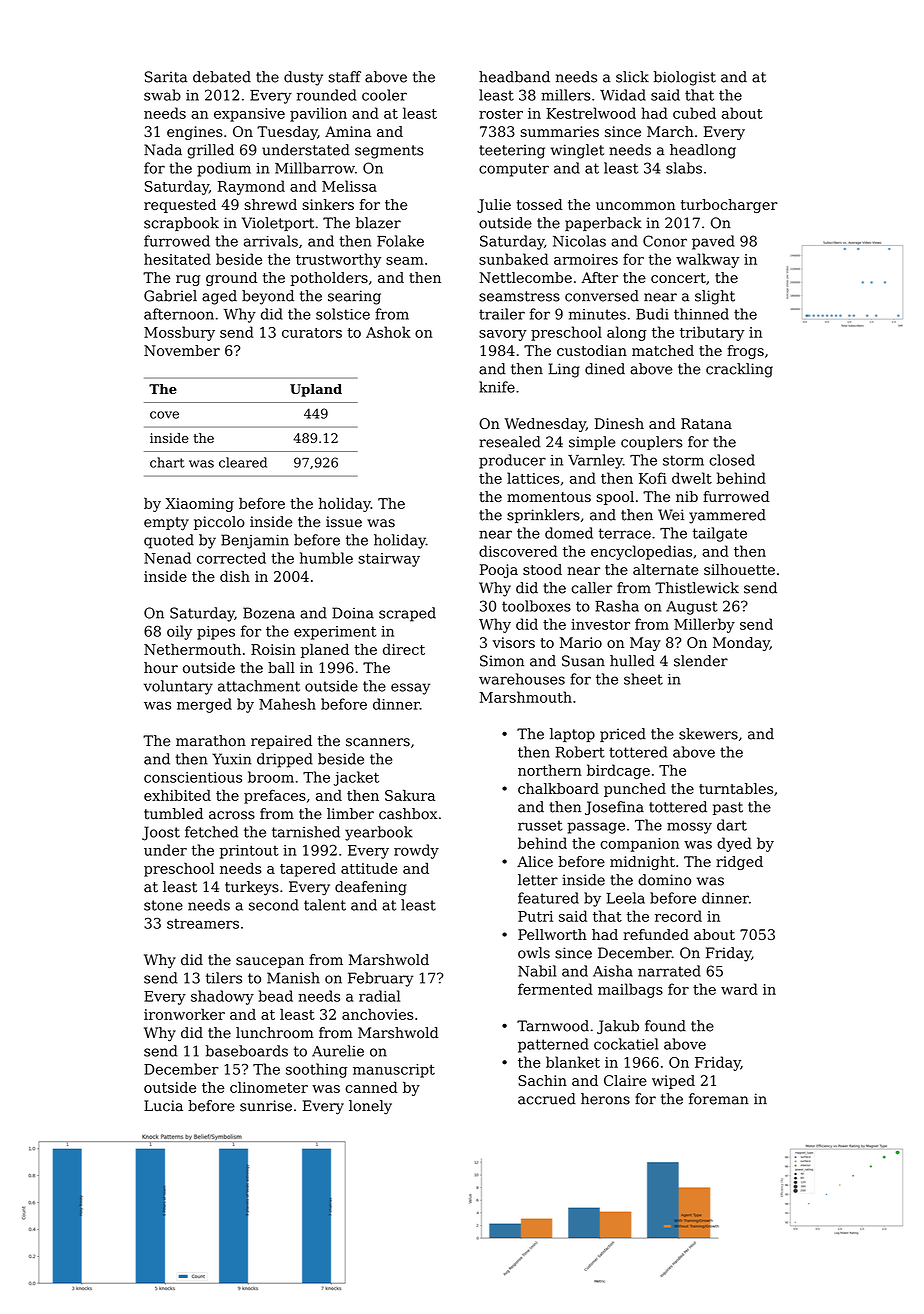 The height and width of the screenshot is (1314, 924). What do you see at coordinates (179, 333) in the screenshot?
I see `Mossbury` at bounding box center [179, 333].
